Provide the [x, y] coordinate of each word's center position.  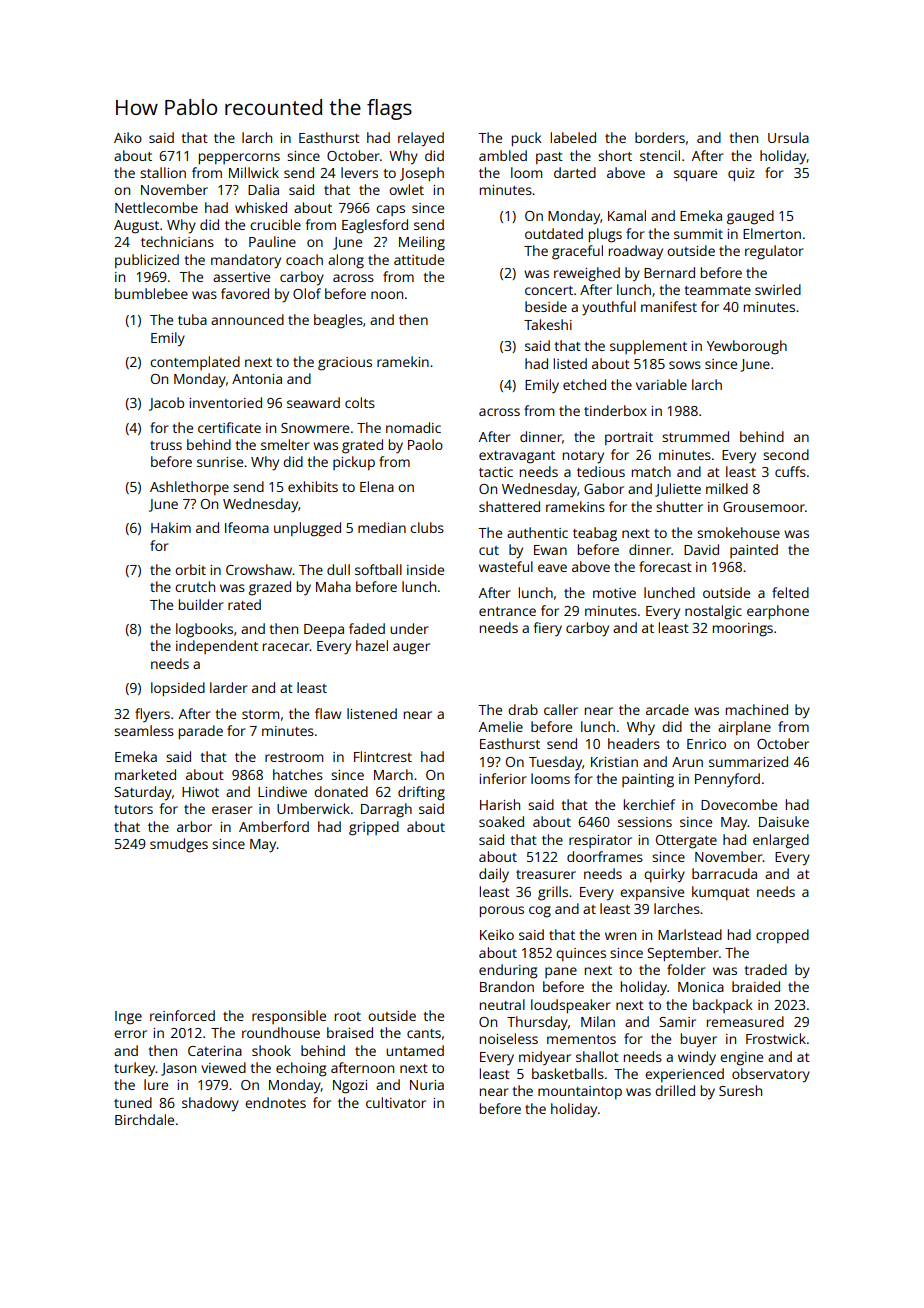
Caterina [215, 1051]
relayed [421, 139]
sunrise [220, 462]
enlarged [781, 841]
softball [378, 569]
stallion [163, 172]
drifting [421, 793]
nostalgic [713, 612]
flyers [152, 715]
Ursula [788, 137]
